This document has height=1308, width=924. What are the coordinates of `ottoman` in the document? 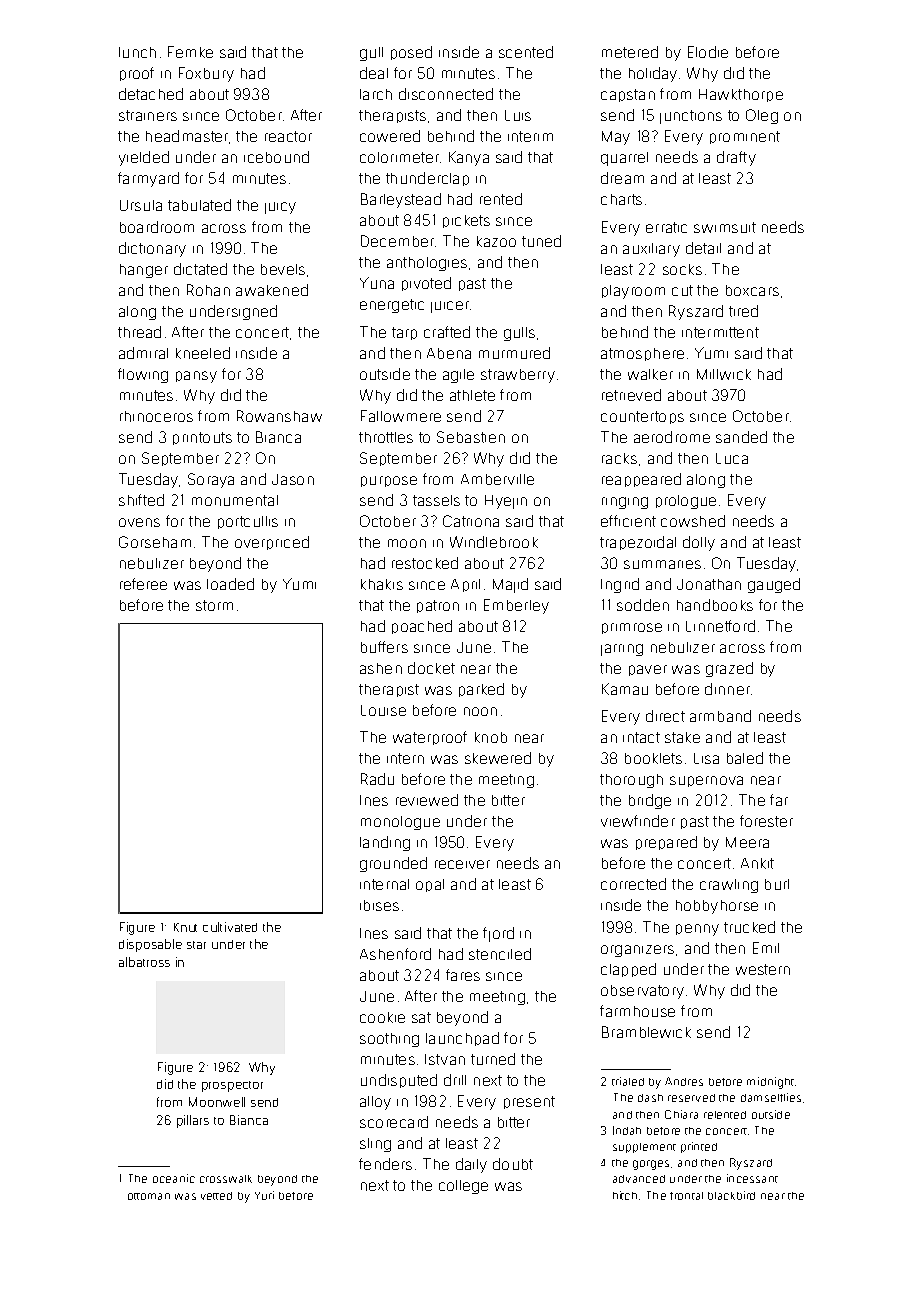 It's located at (149, 1196).
